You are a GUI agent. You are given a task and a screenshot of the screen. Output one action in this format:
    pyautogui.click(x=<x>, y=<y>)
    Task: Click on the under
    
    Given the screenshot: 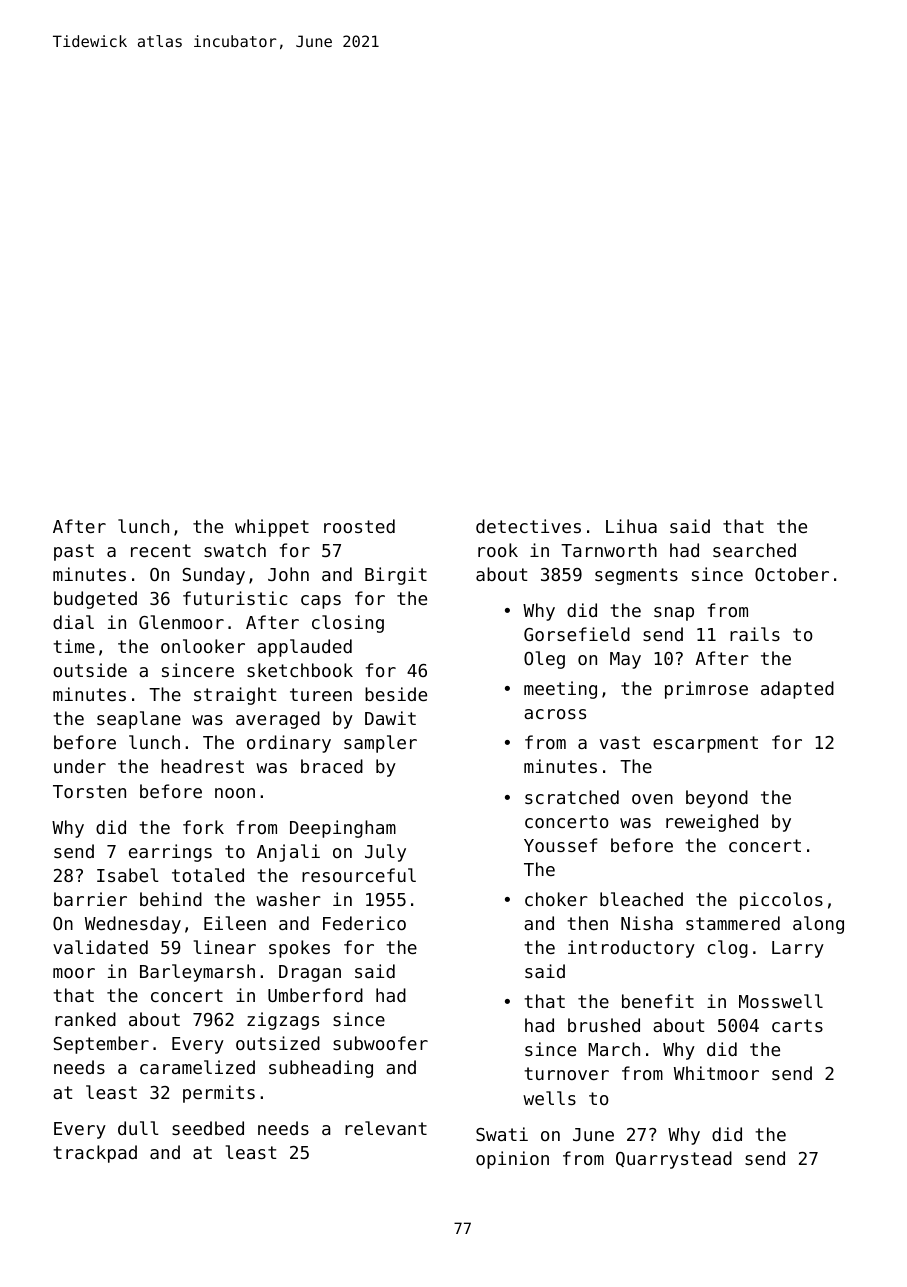 What is the action you would take?
    pyautogui.click(x=80, y=766)
